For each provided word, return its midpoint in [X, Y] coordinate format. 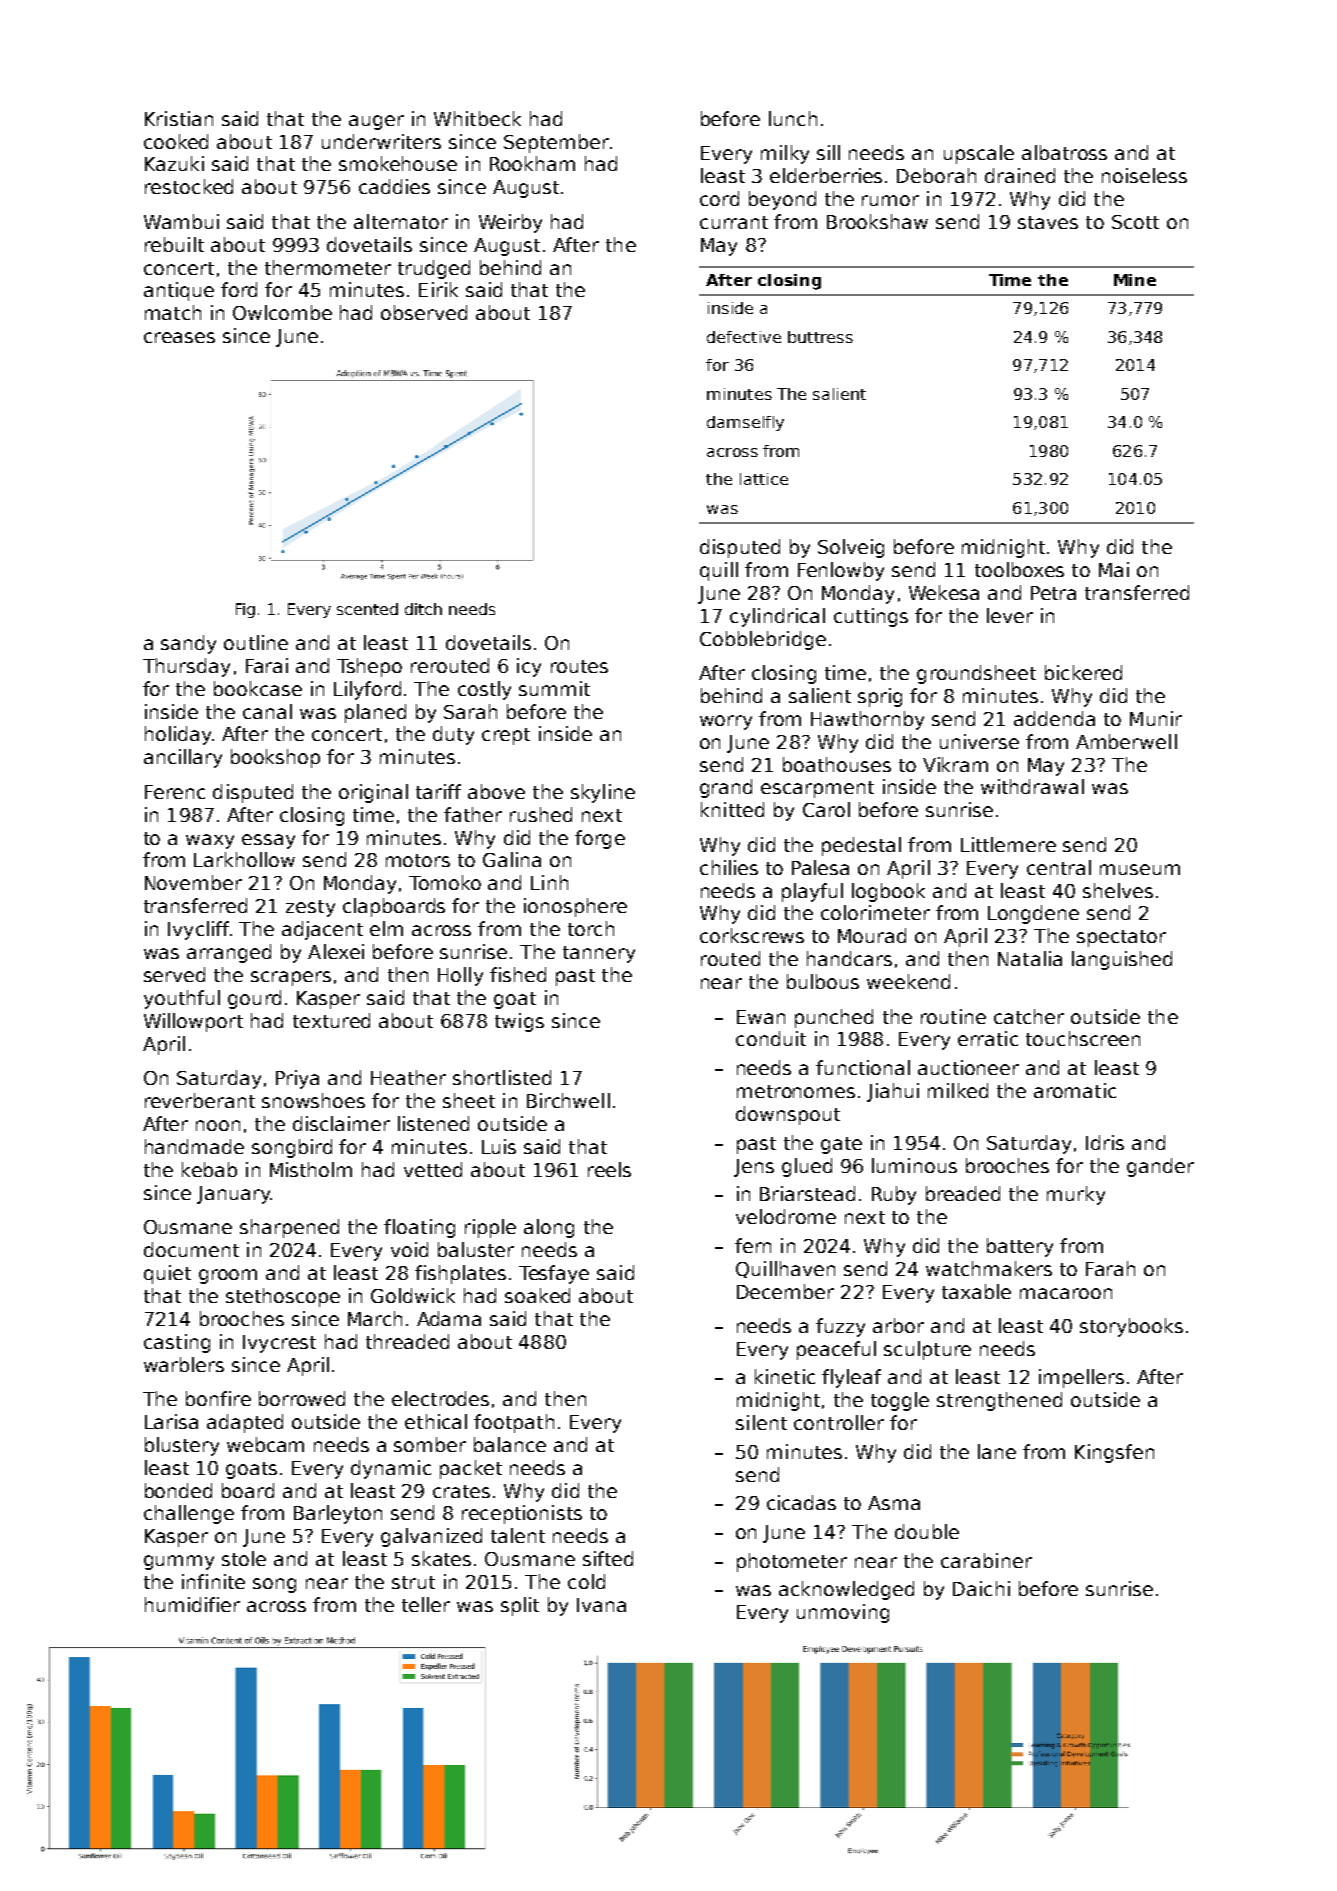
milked [958, 1090]
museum [1140, 869]
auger [376, 122]
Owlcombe [282, 312]
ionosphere [575, 907]
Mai [1114, 569]
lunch [793, 118]
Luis [499, 1146]
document [191, 1249]
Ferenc [175, 792]
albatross [1064, 152]
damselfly [745, 423]
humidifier [192, 1604]
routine [953, 1016]
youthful [182, 999]
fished [518, 974]
